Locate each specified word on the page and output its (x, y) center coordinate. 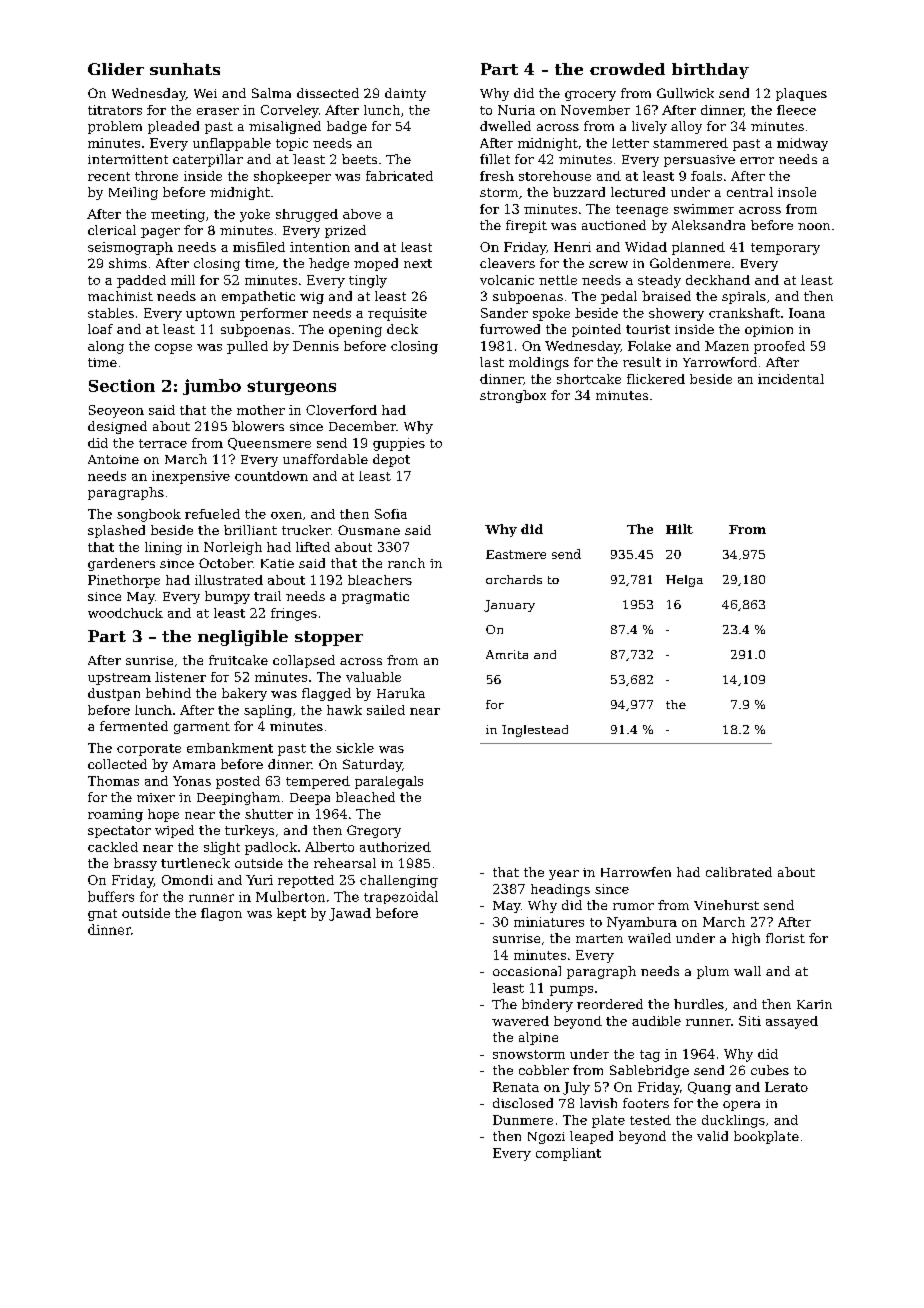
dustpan (114, 694)
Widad (646, 247)
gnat (102, 915)
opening (355, 331)
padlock (271, 848)
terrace (163, 443)
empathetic (258, 297)
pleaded (173, 127)
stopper (329, 638)
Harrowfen (636, 872)
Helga (684, 581)
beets (359, 159)
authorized (395, 847)
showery (676, 314)
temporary (785, 249)
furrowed (510, 329)
